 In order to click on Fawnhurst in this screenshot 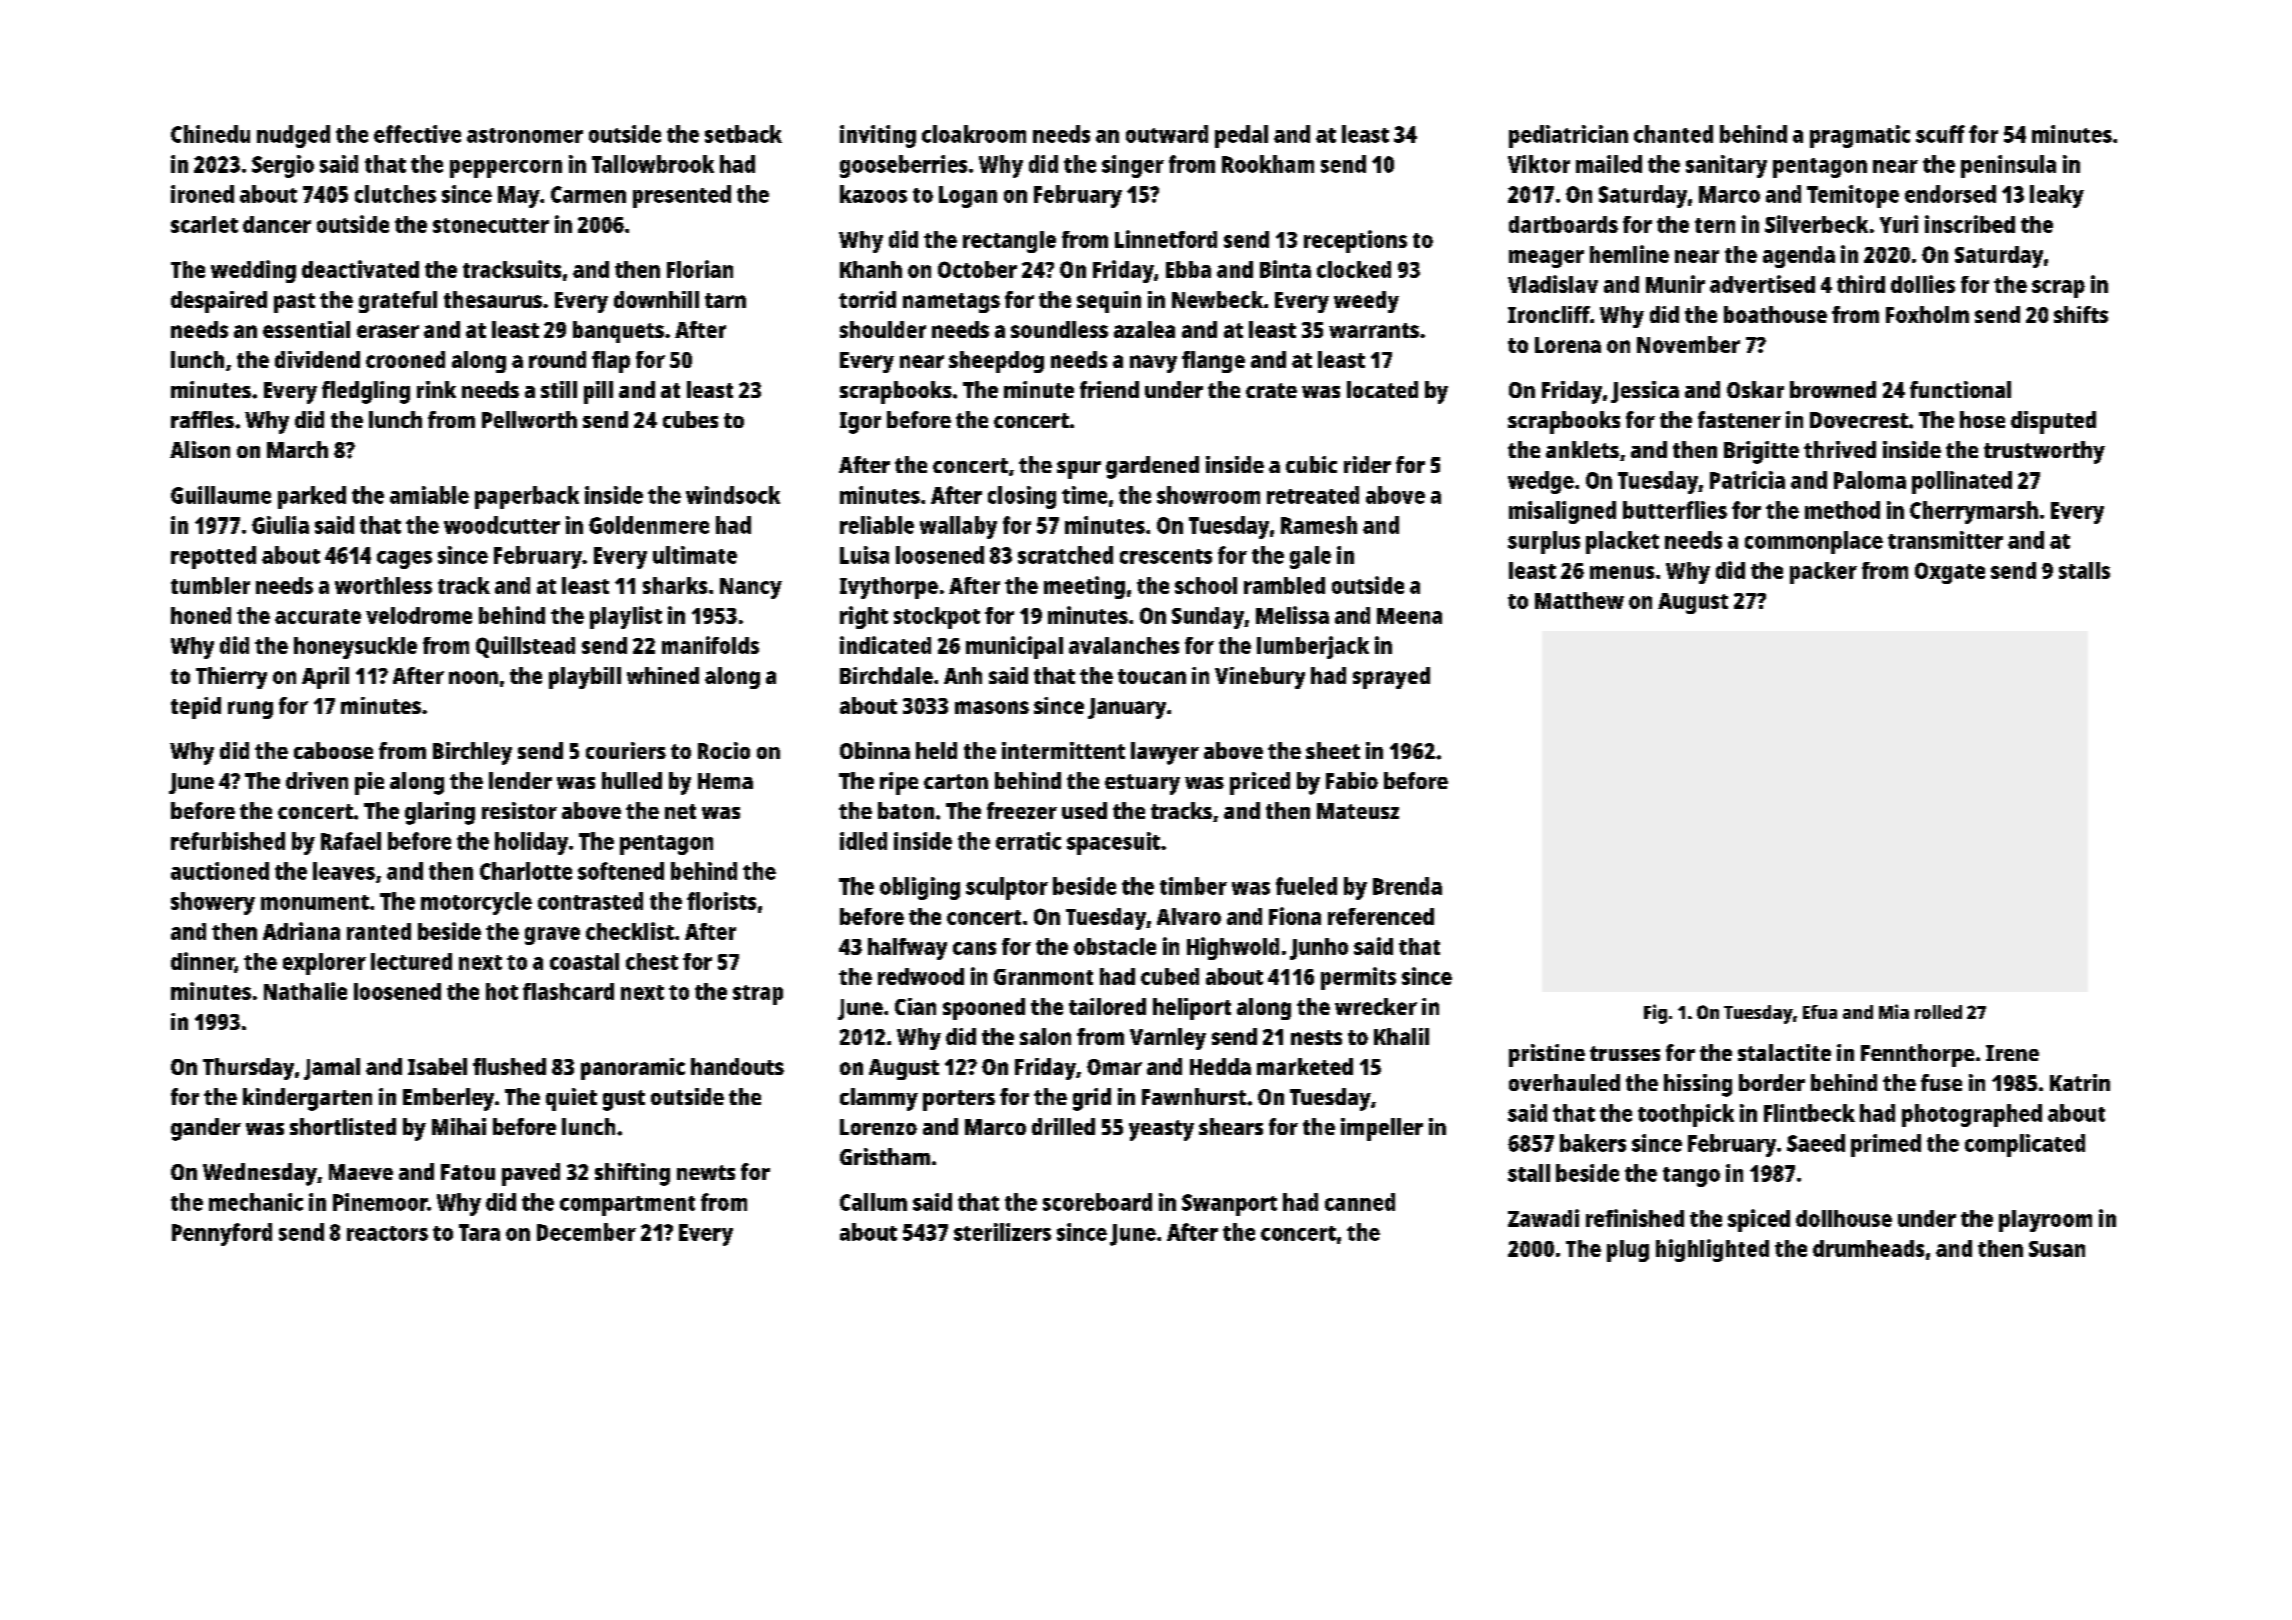, I will do `click(1194, 1096)`.
